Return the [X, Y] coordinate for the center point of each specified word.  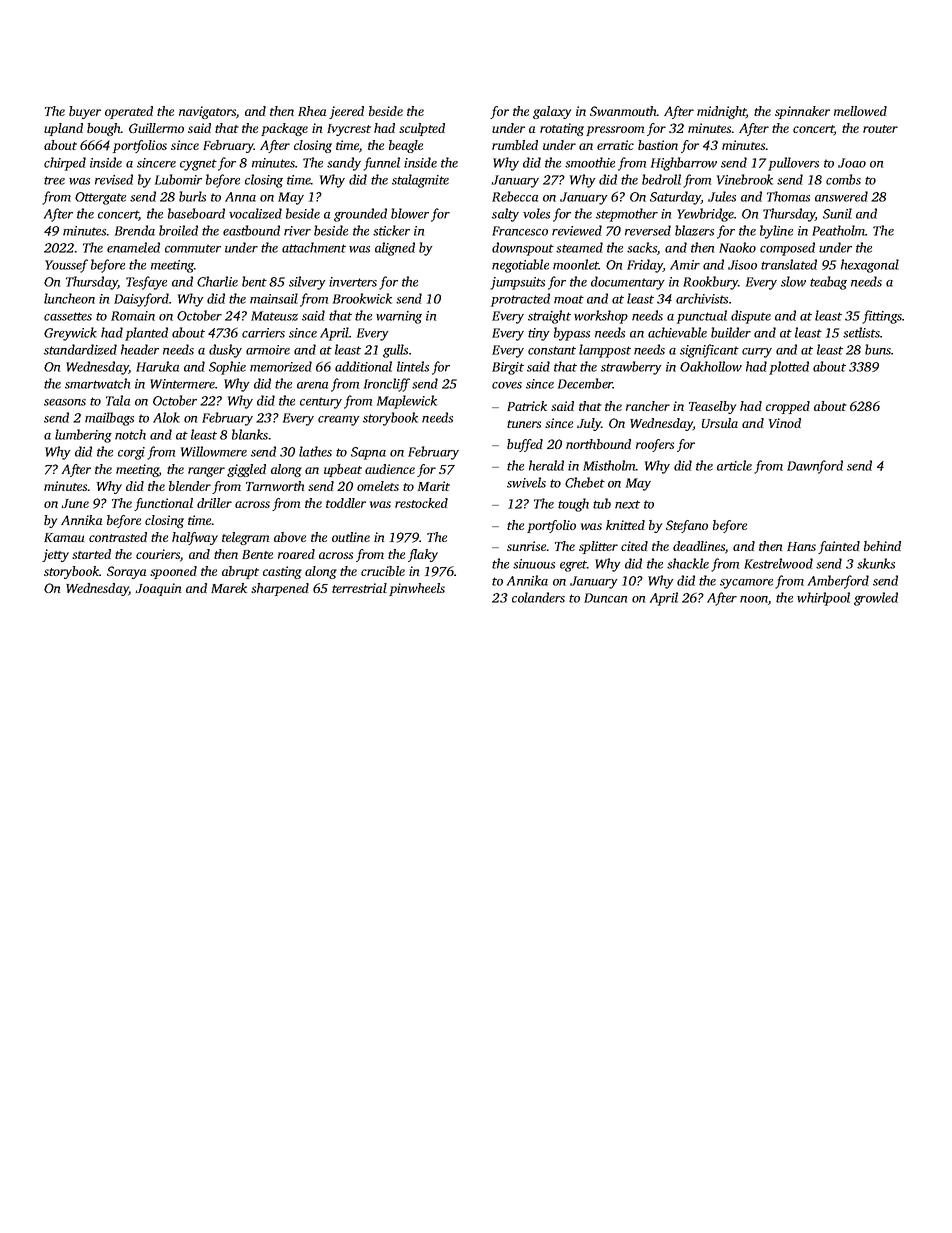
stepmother [627, 215]
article [734, 465]
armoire [268, 350]
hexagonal [870, 266]
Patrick [527, 406]
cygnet [198, 165]
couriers [158, 554]
